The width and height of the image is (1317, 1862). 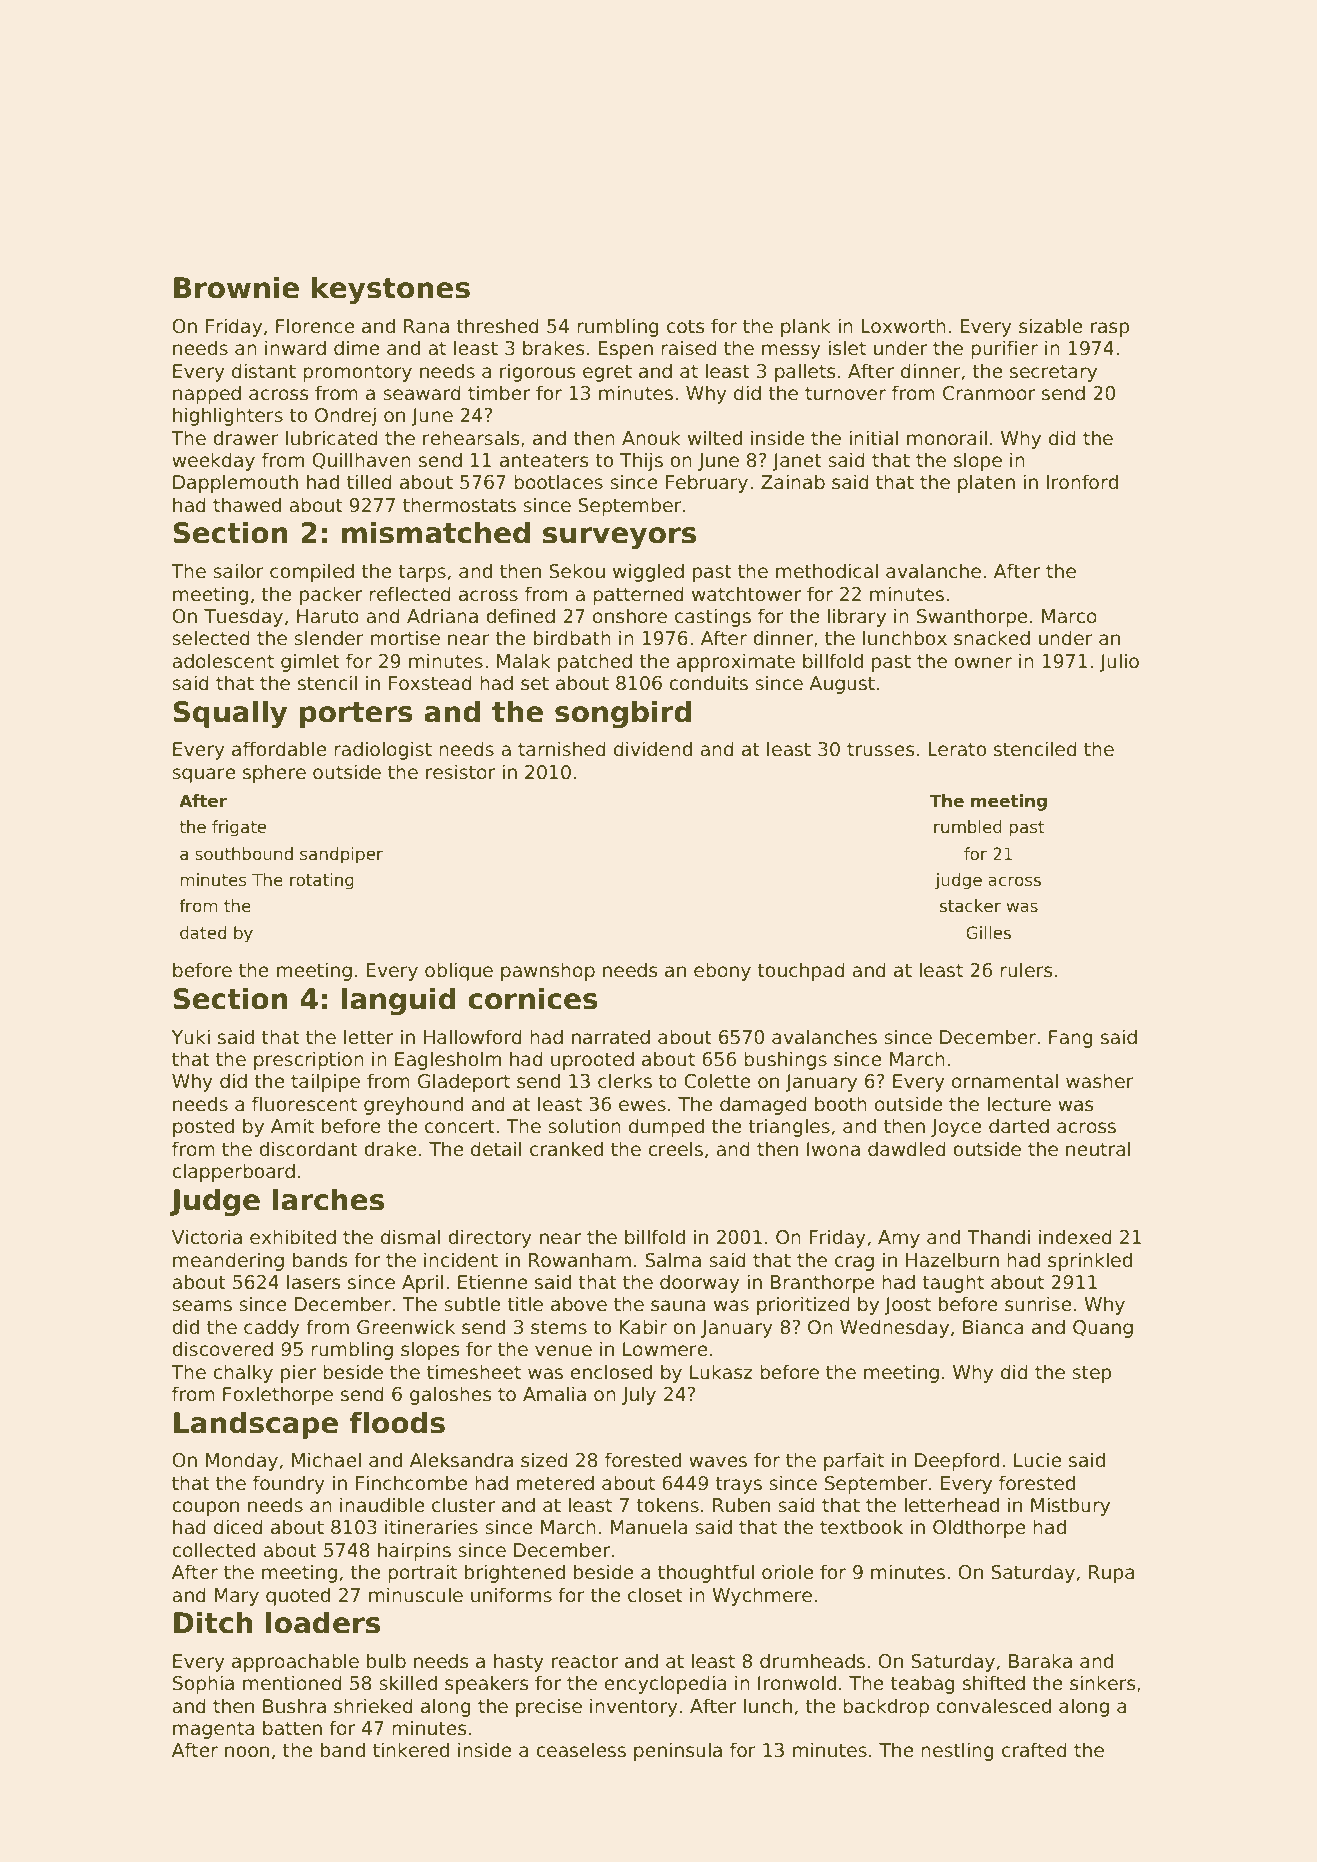 What do you see at coordinates (580, 1260) in the image?
I see `Rowanham` at bounding box center [580, 1260].
